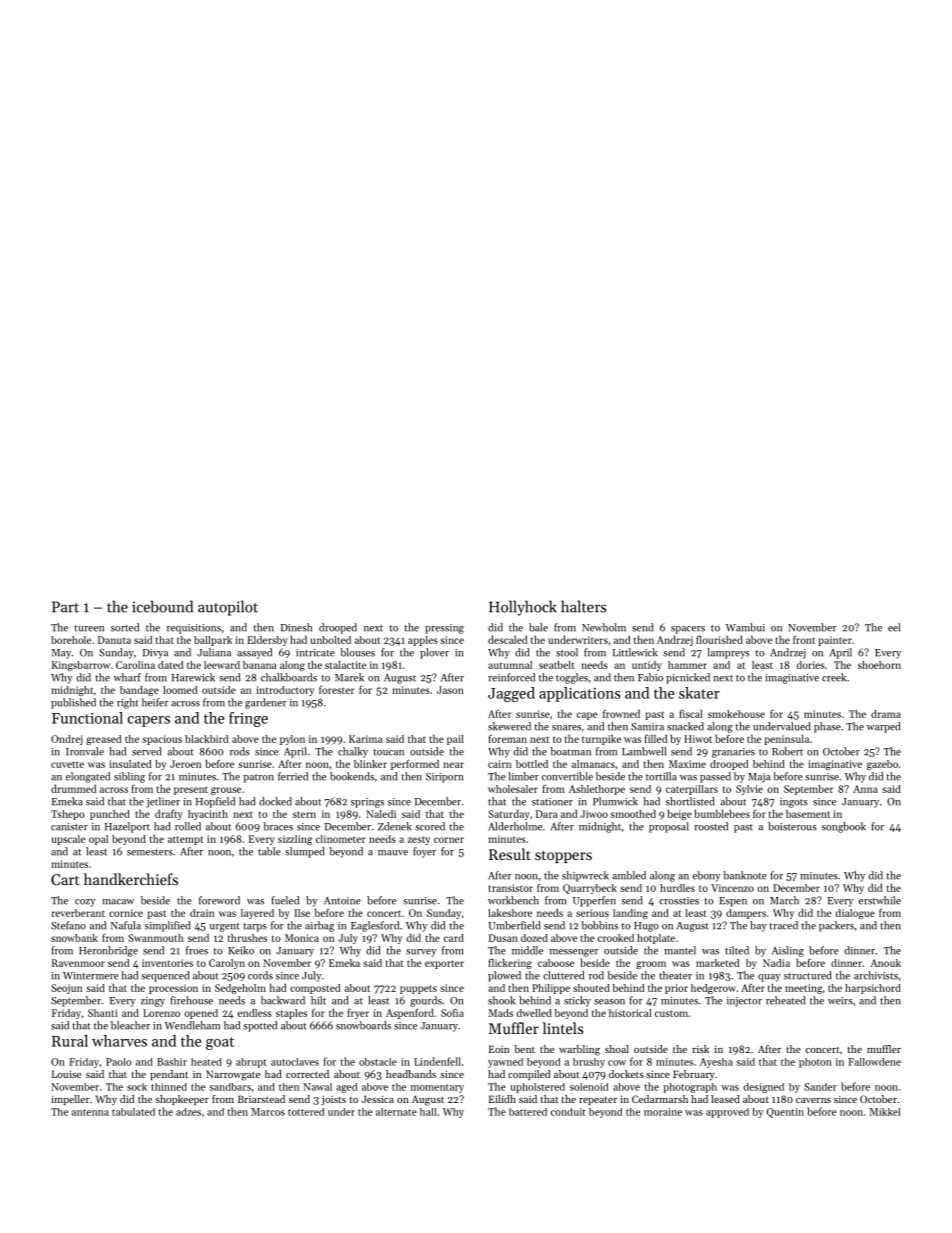  What do you see at coordinates (725, 1099) in the document?
I see `leased` at bounding box center [725, 1099].
